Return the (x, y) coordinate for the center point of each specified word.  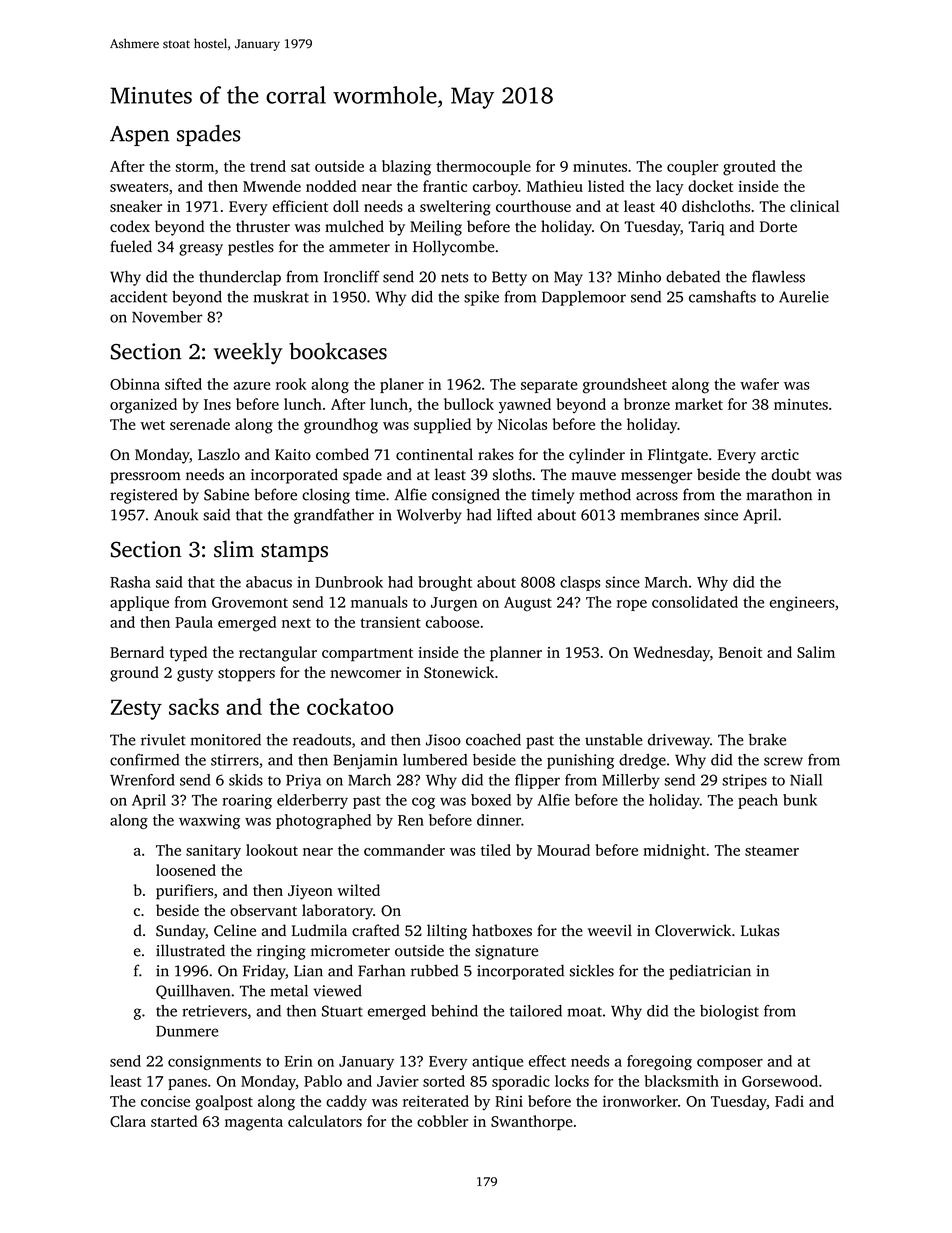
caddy (346, 1102)
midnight (674, 852)
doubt (791, 474)
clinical (814, 206)
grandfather (334, 516)
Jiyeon (310, 892)
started (174, 1121)
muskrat (281, 297)
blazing (406, 168)
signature (506, 952)
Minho (639, 276)
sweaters (139, 187)
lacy (670, 188)
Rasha (130, 582)
